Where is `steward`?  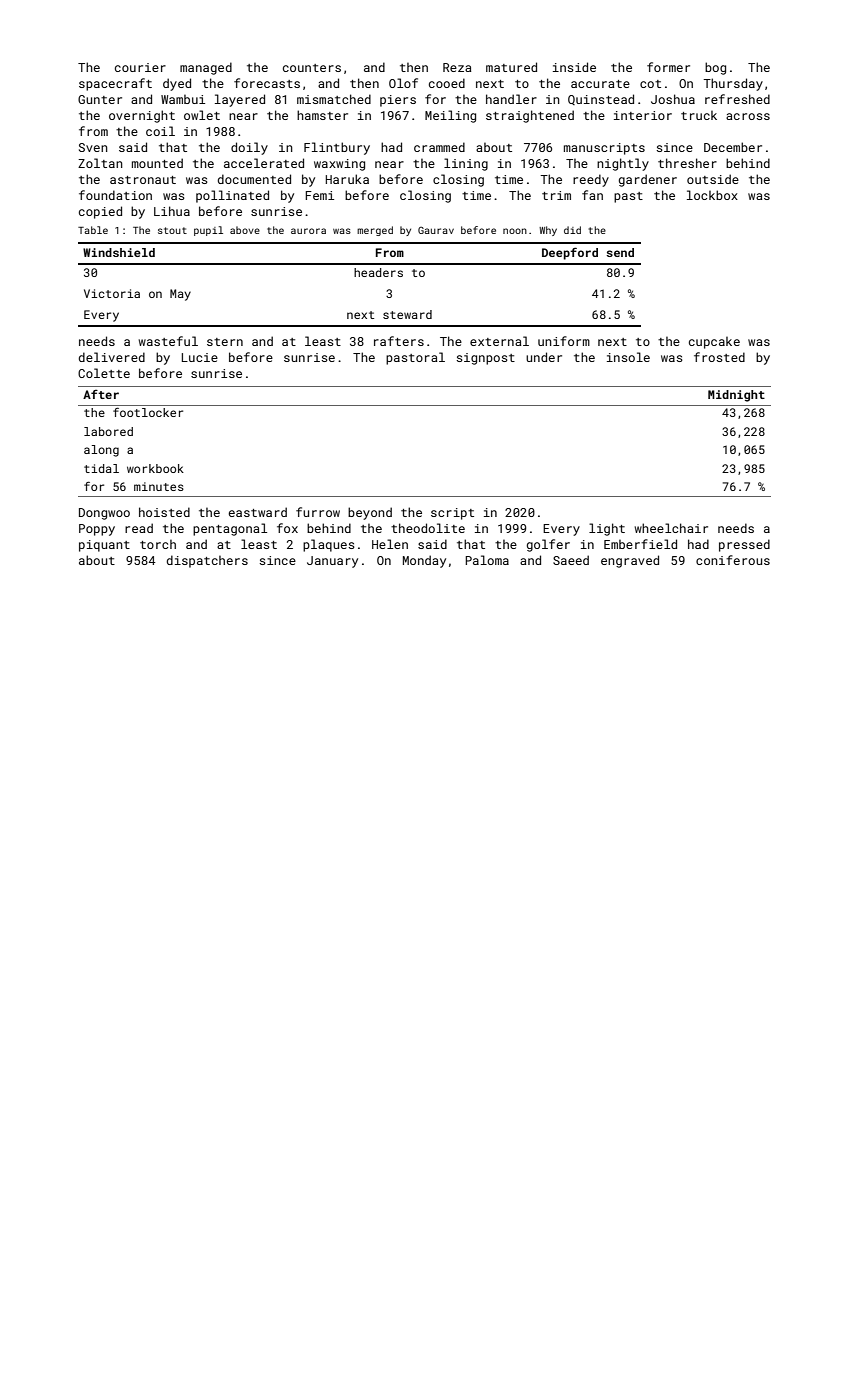 steward is located at coordinates (407, 314).
